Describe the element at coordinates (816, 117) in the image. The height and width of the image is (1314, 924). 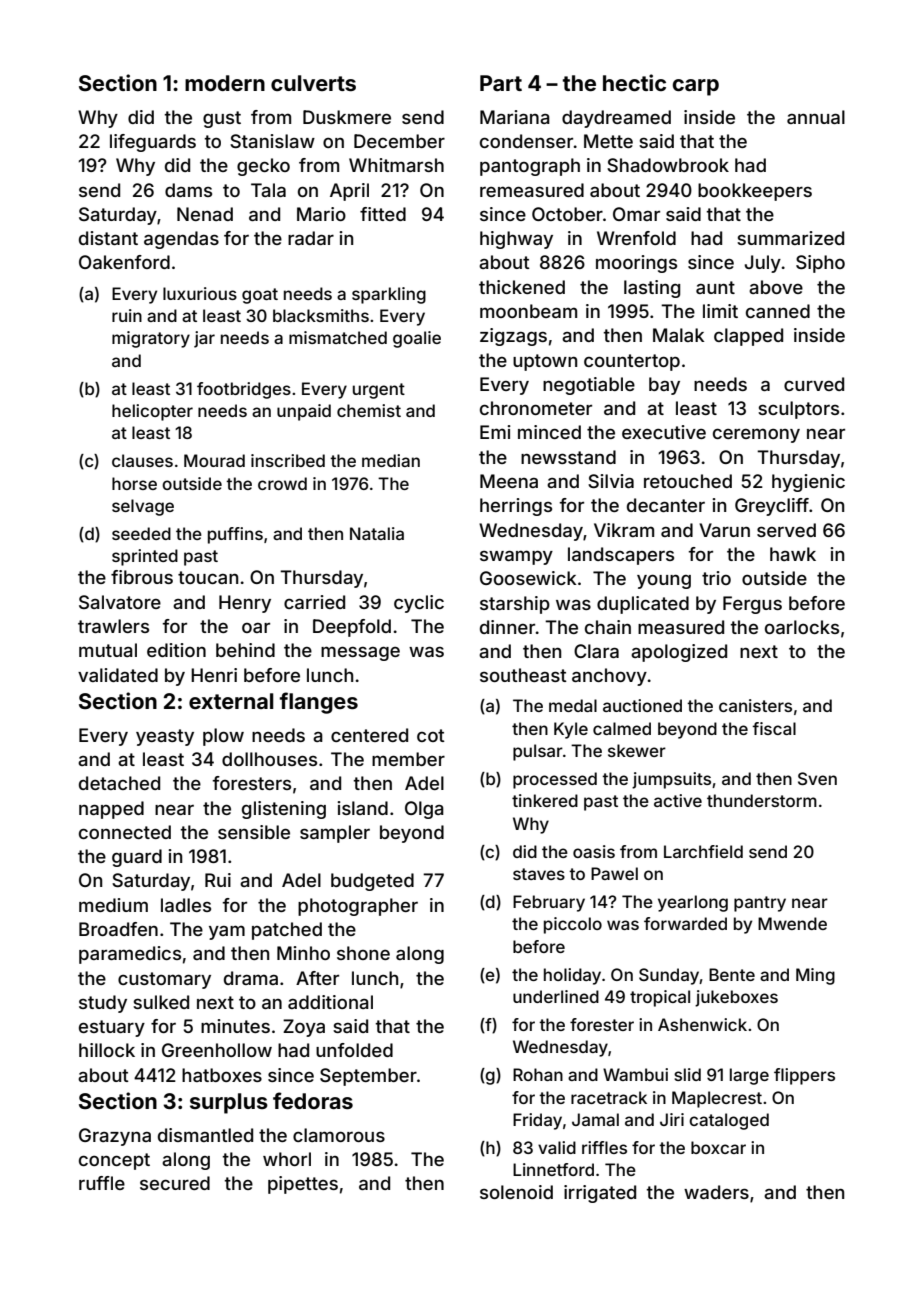
I see `annual` at that location.
